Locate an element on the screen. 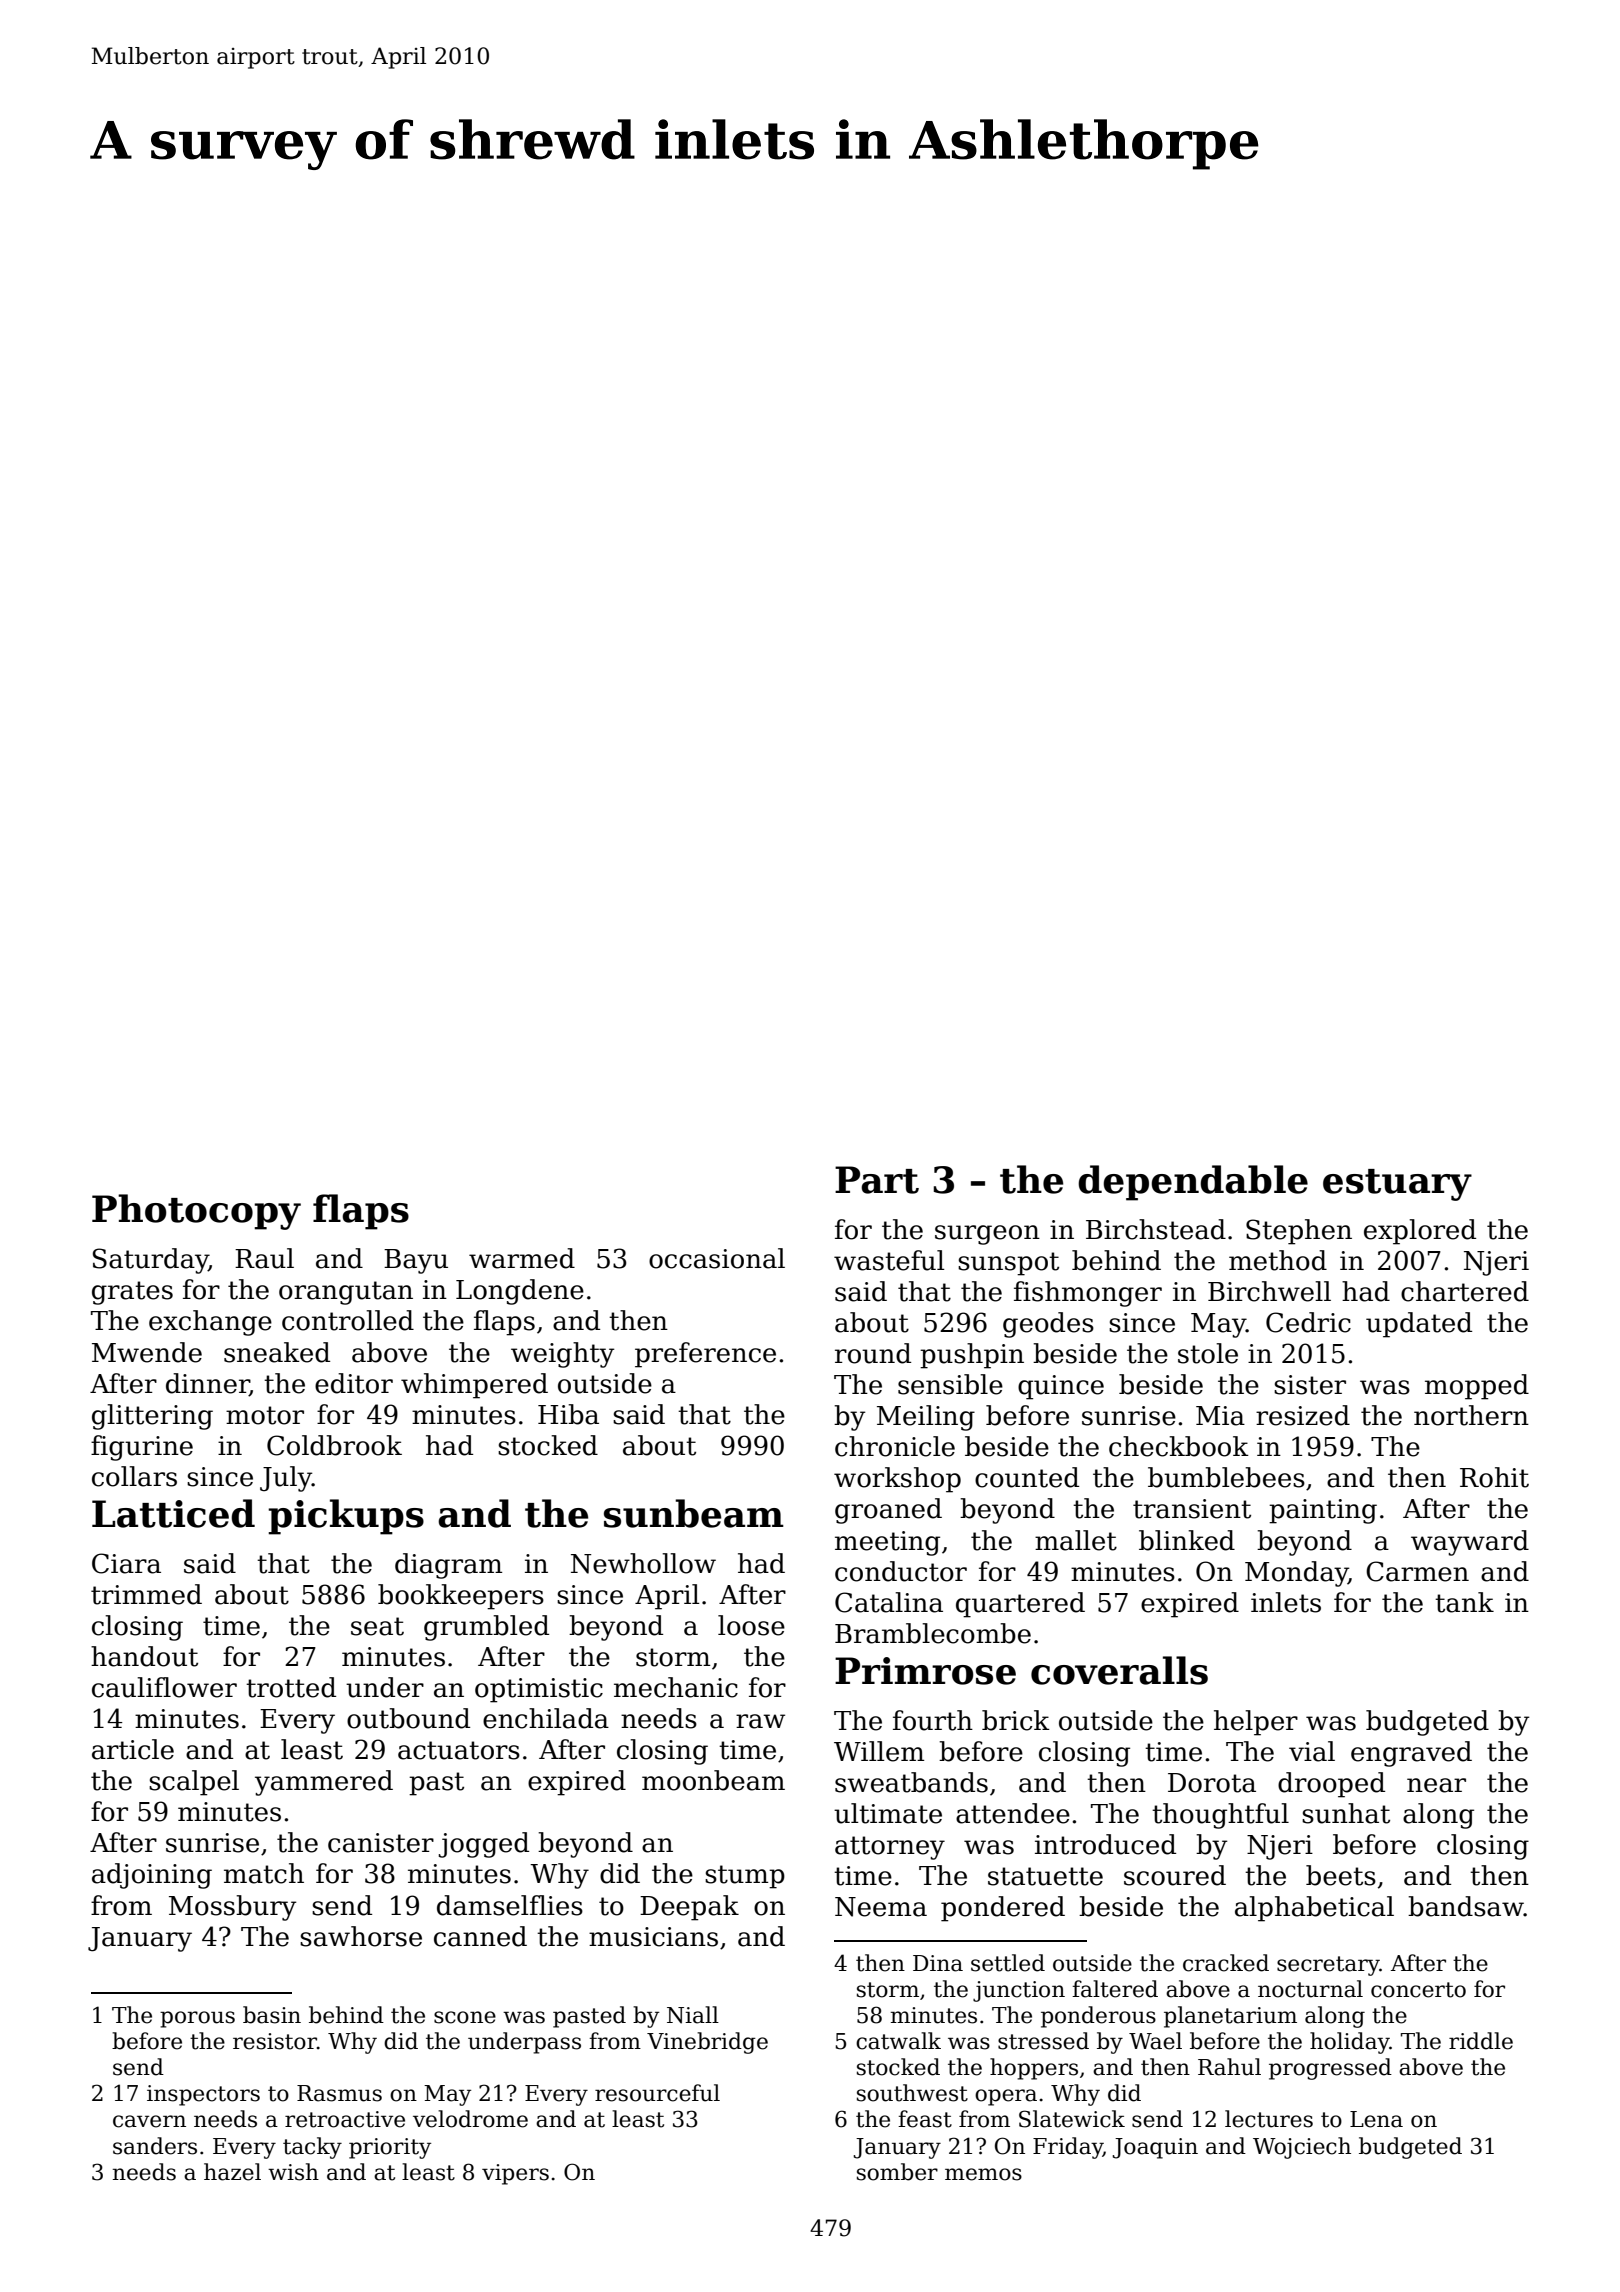 The image size is (1620, 2292). trimmed is located at coordinates (146, 1594).
